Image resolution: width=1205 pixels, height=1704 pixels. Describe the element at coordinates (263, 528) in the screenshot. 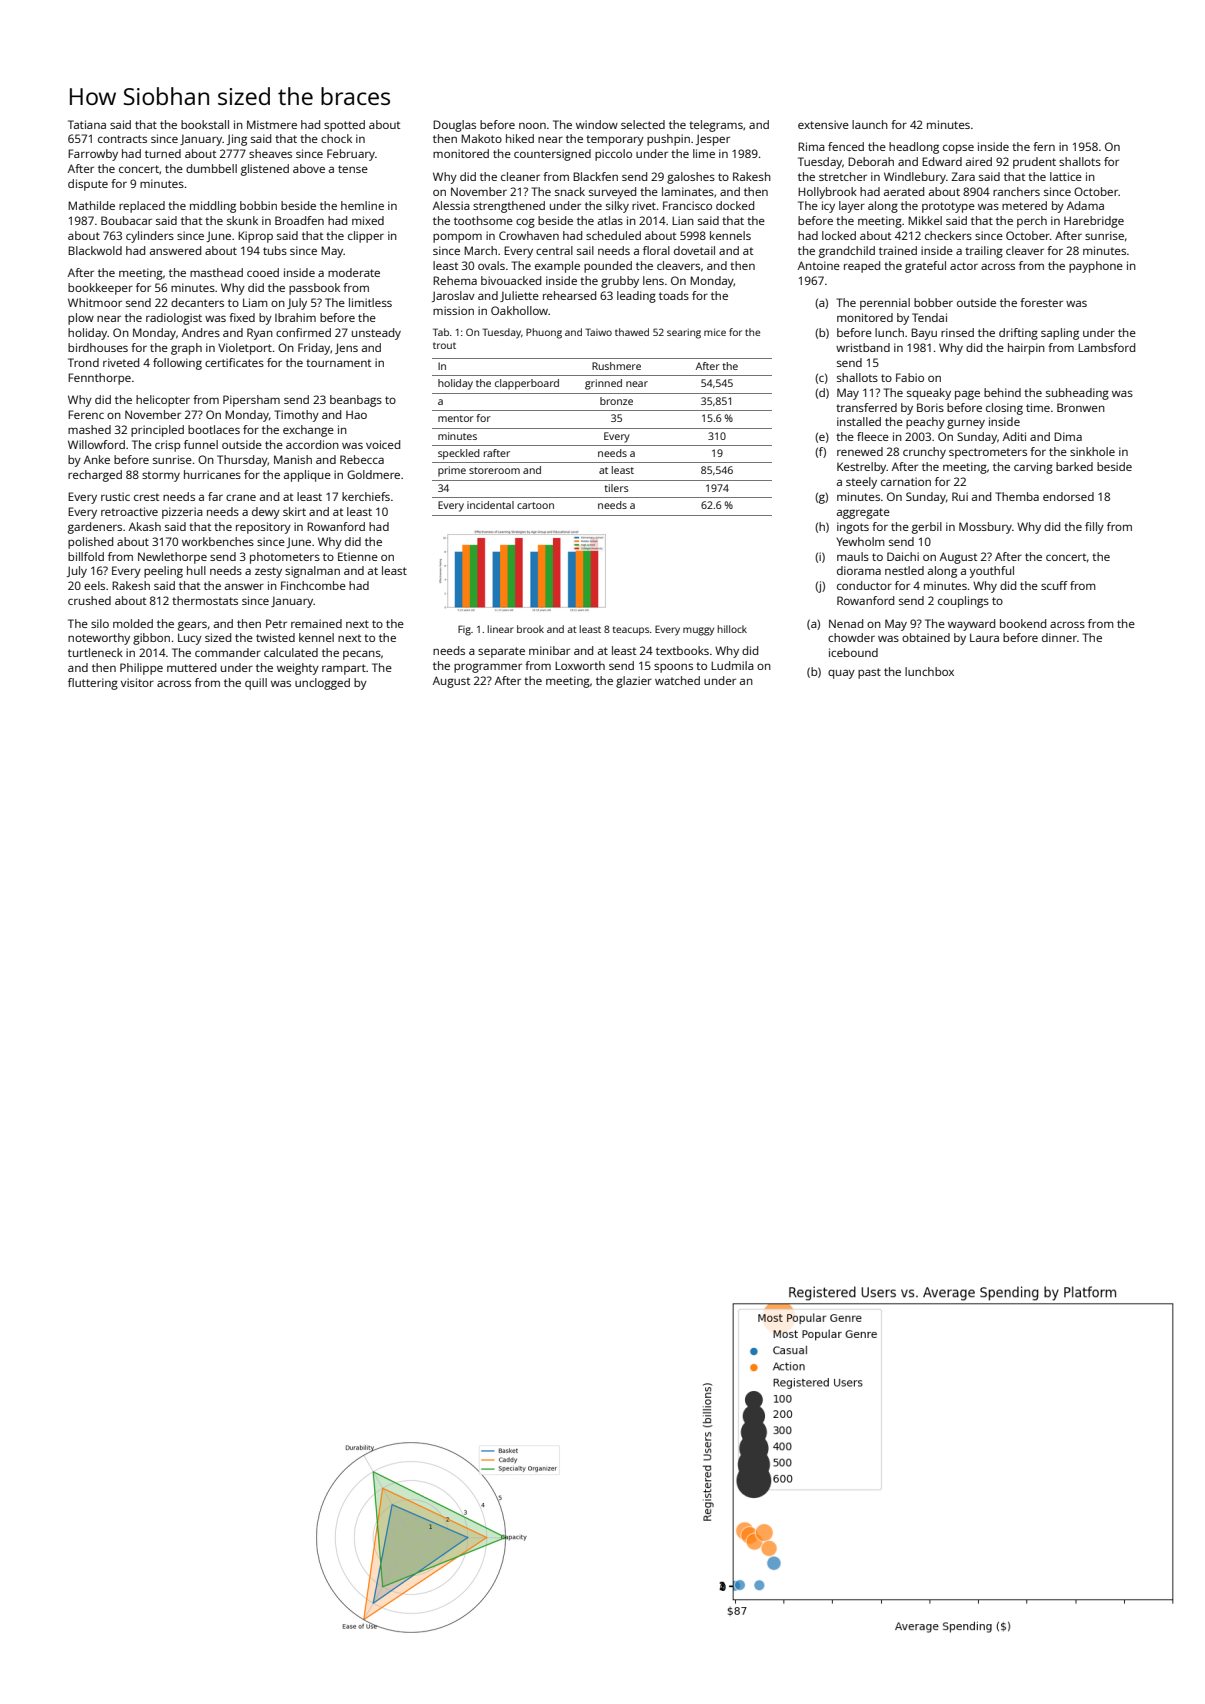

I see `repository` at that location.
